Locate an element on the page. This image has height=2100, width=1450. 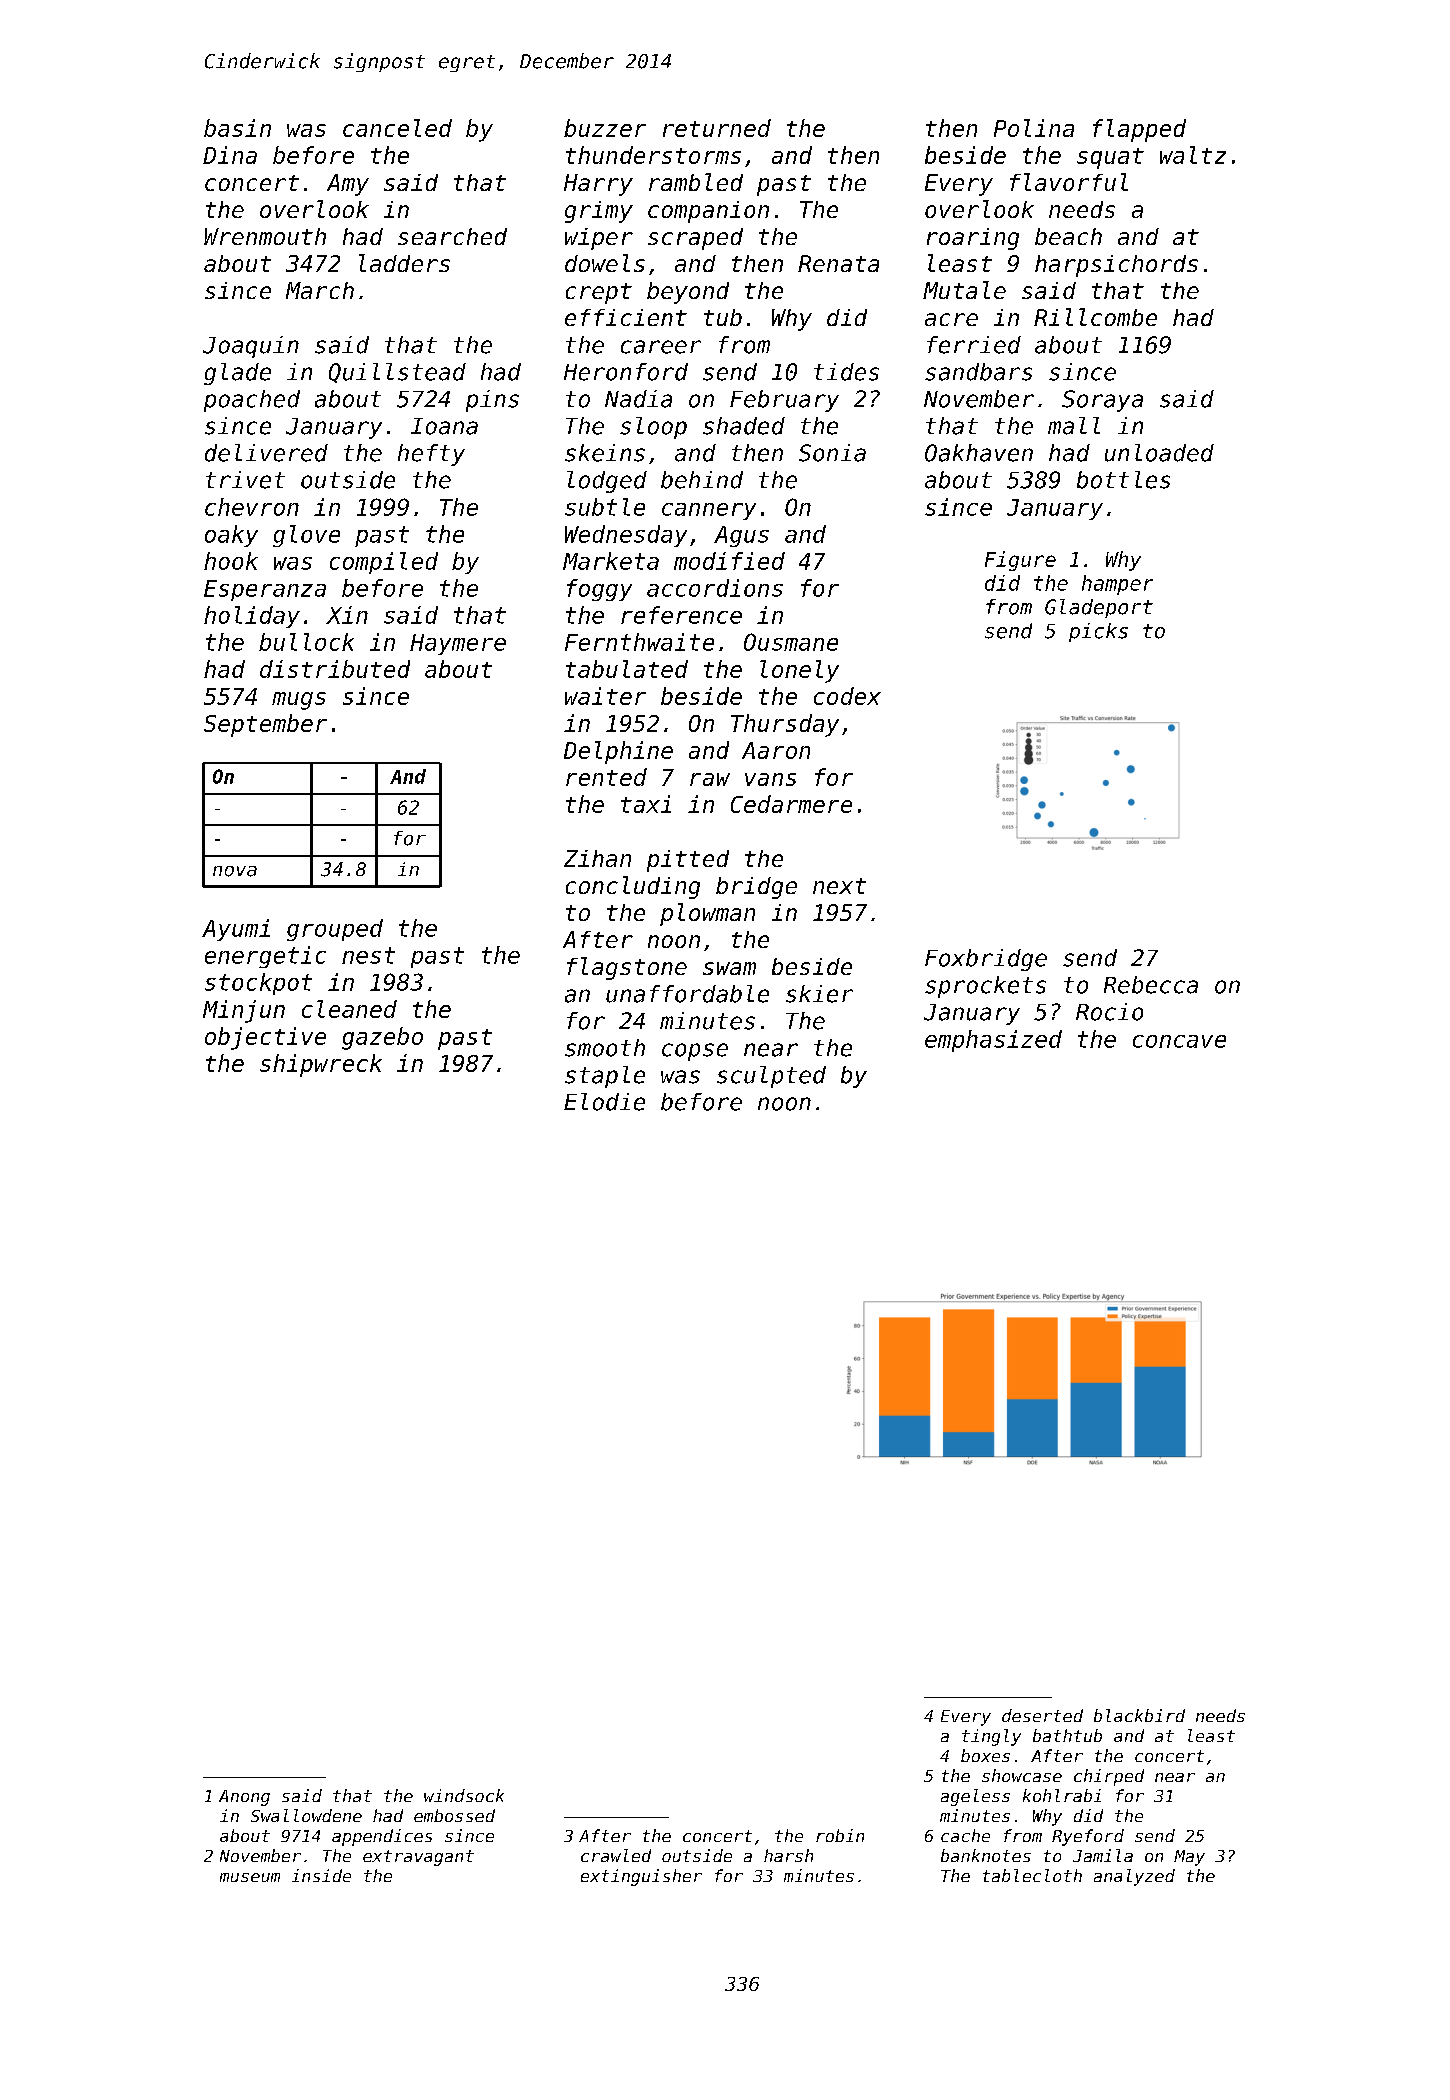
tabulated is located at coordinates (627, 669).
